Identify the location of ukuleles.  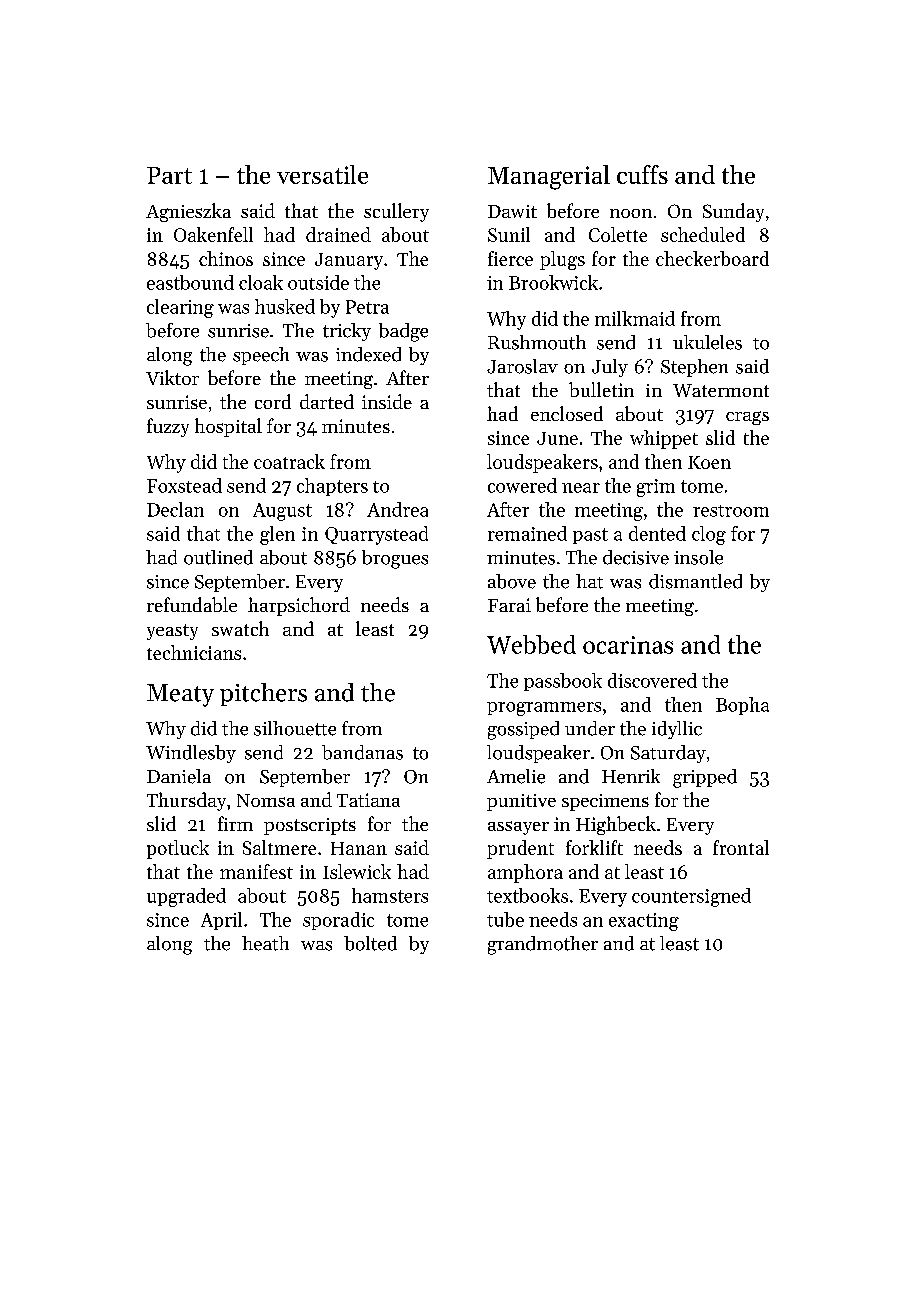
(707, 342).
